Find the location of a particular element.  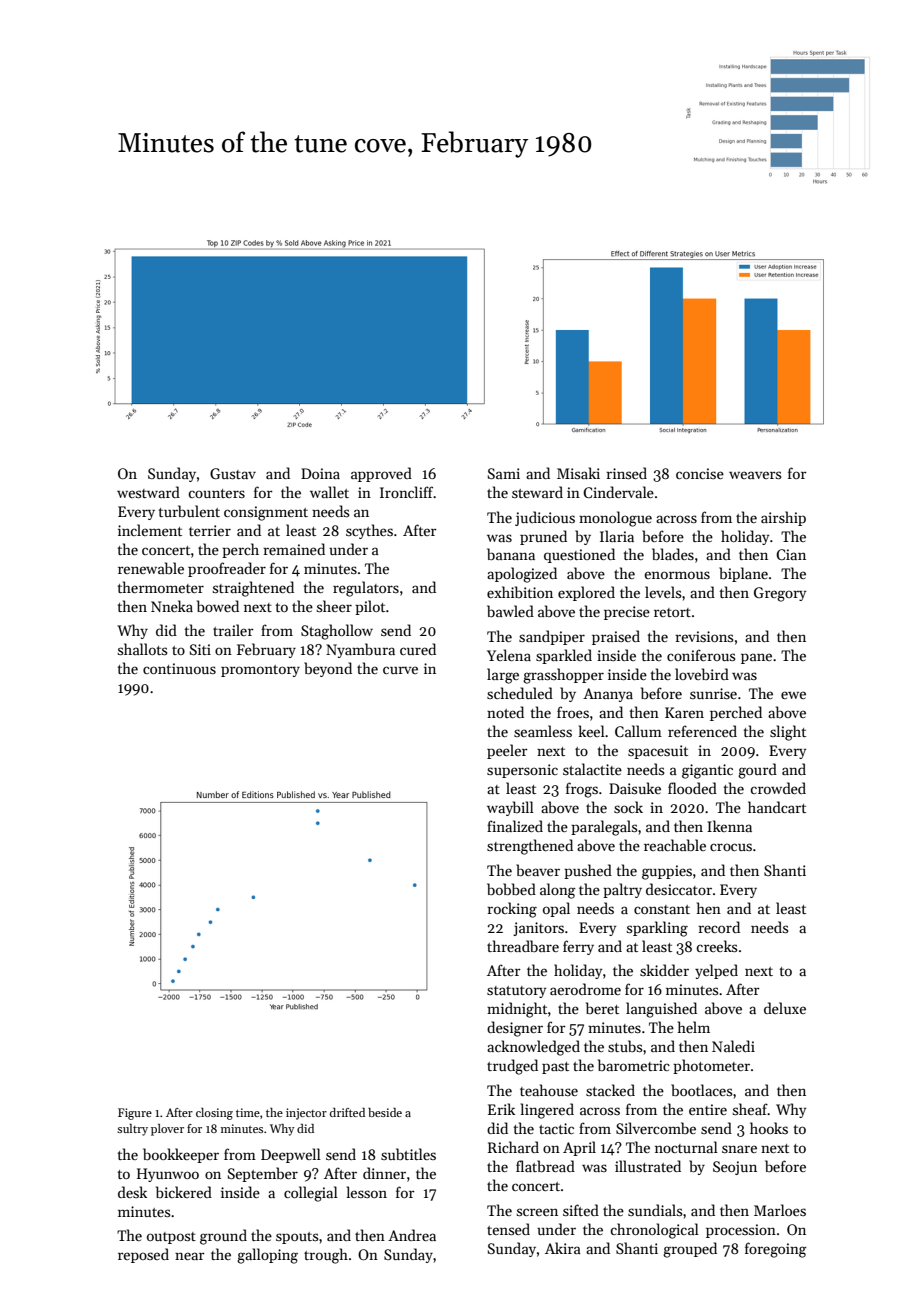

closing is located at coordinates (214, 1114).
